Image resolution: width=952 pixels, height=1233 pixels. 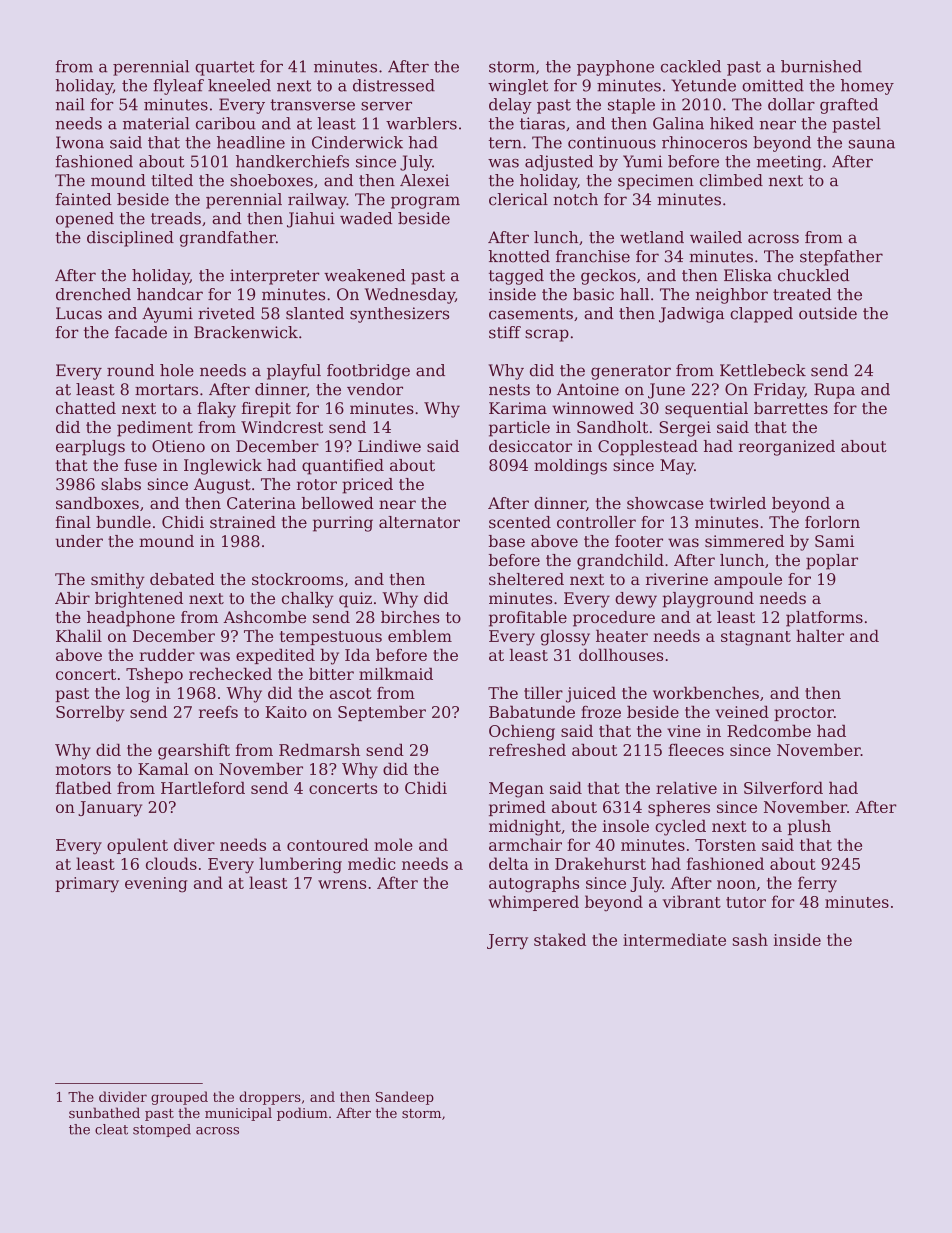 What do you see at coordinates (519, 256) in the screenshot?
I see `knotted` at bounding box center [519, 256].
